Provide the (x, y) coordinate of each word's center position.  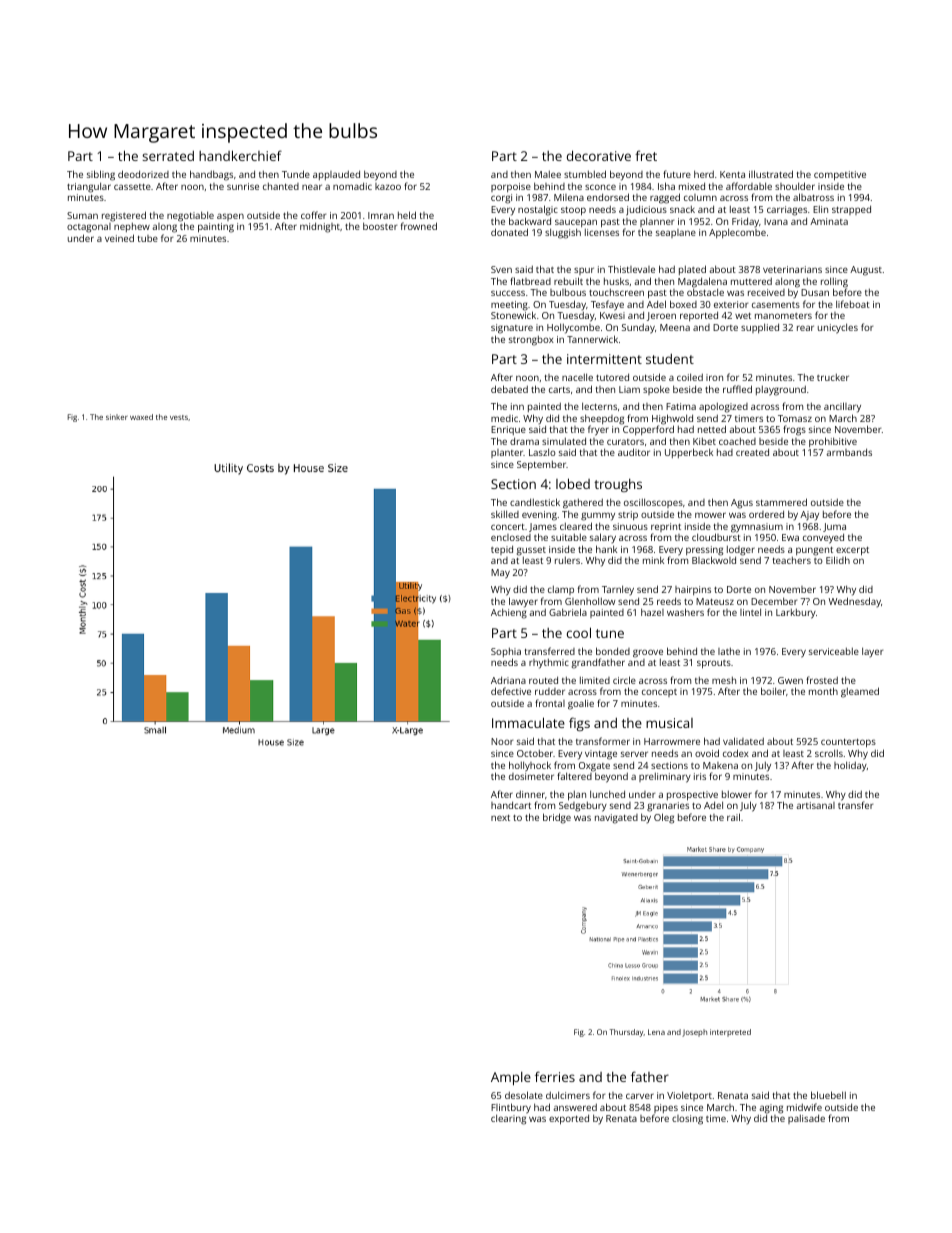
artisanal (815, 805)
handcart (511, 805)
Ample (511, 1078)
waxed (141, 417)
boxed (683, 304)
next (500, 818)
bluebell (828, 1095)
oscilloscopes (653, 503)
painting (216, 228)
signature (512, 329)
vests (179, 417)
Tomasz (795, 418)
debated (509, 389)
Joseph (694, 1033)
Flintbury (511, 1109)
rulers (567, 560)
